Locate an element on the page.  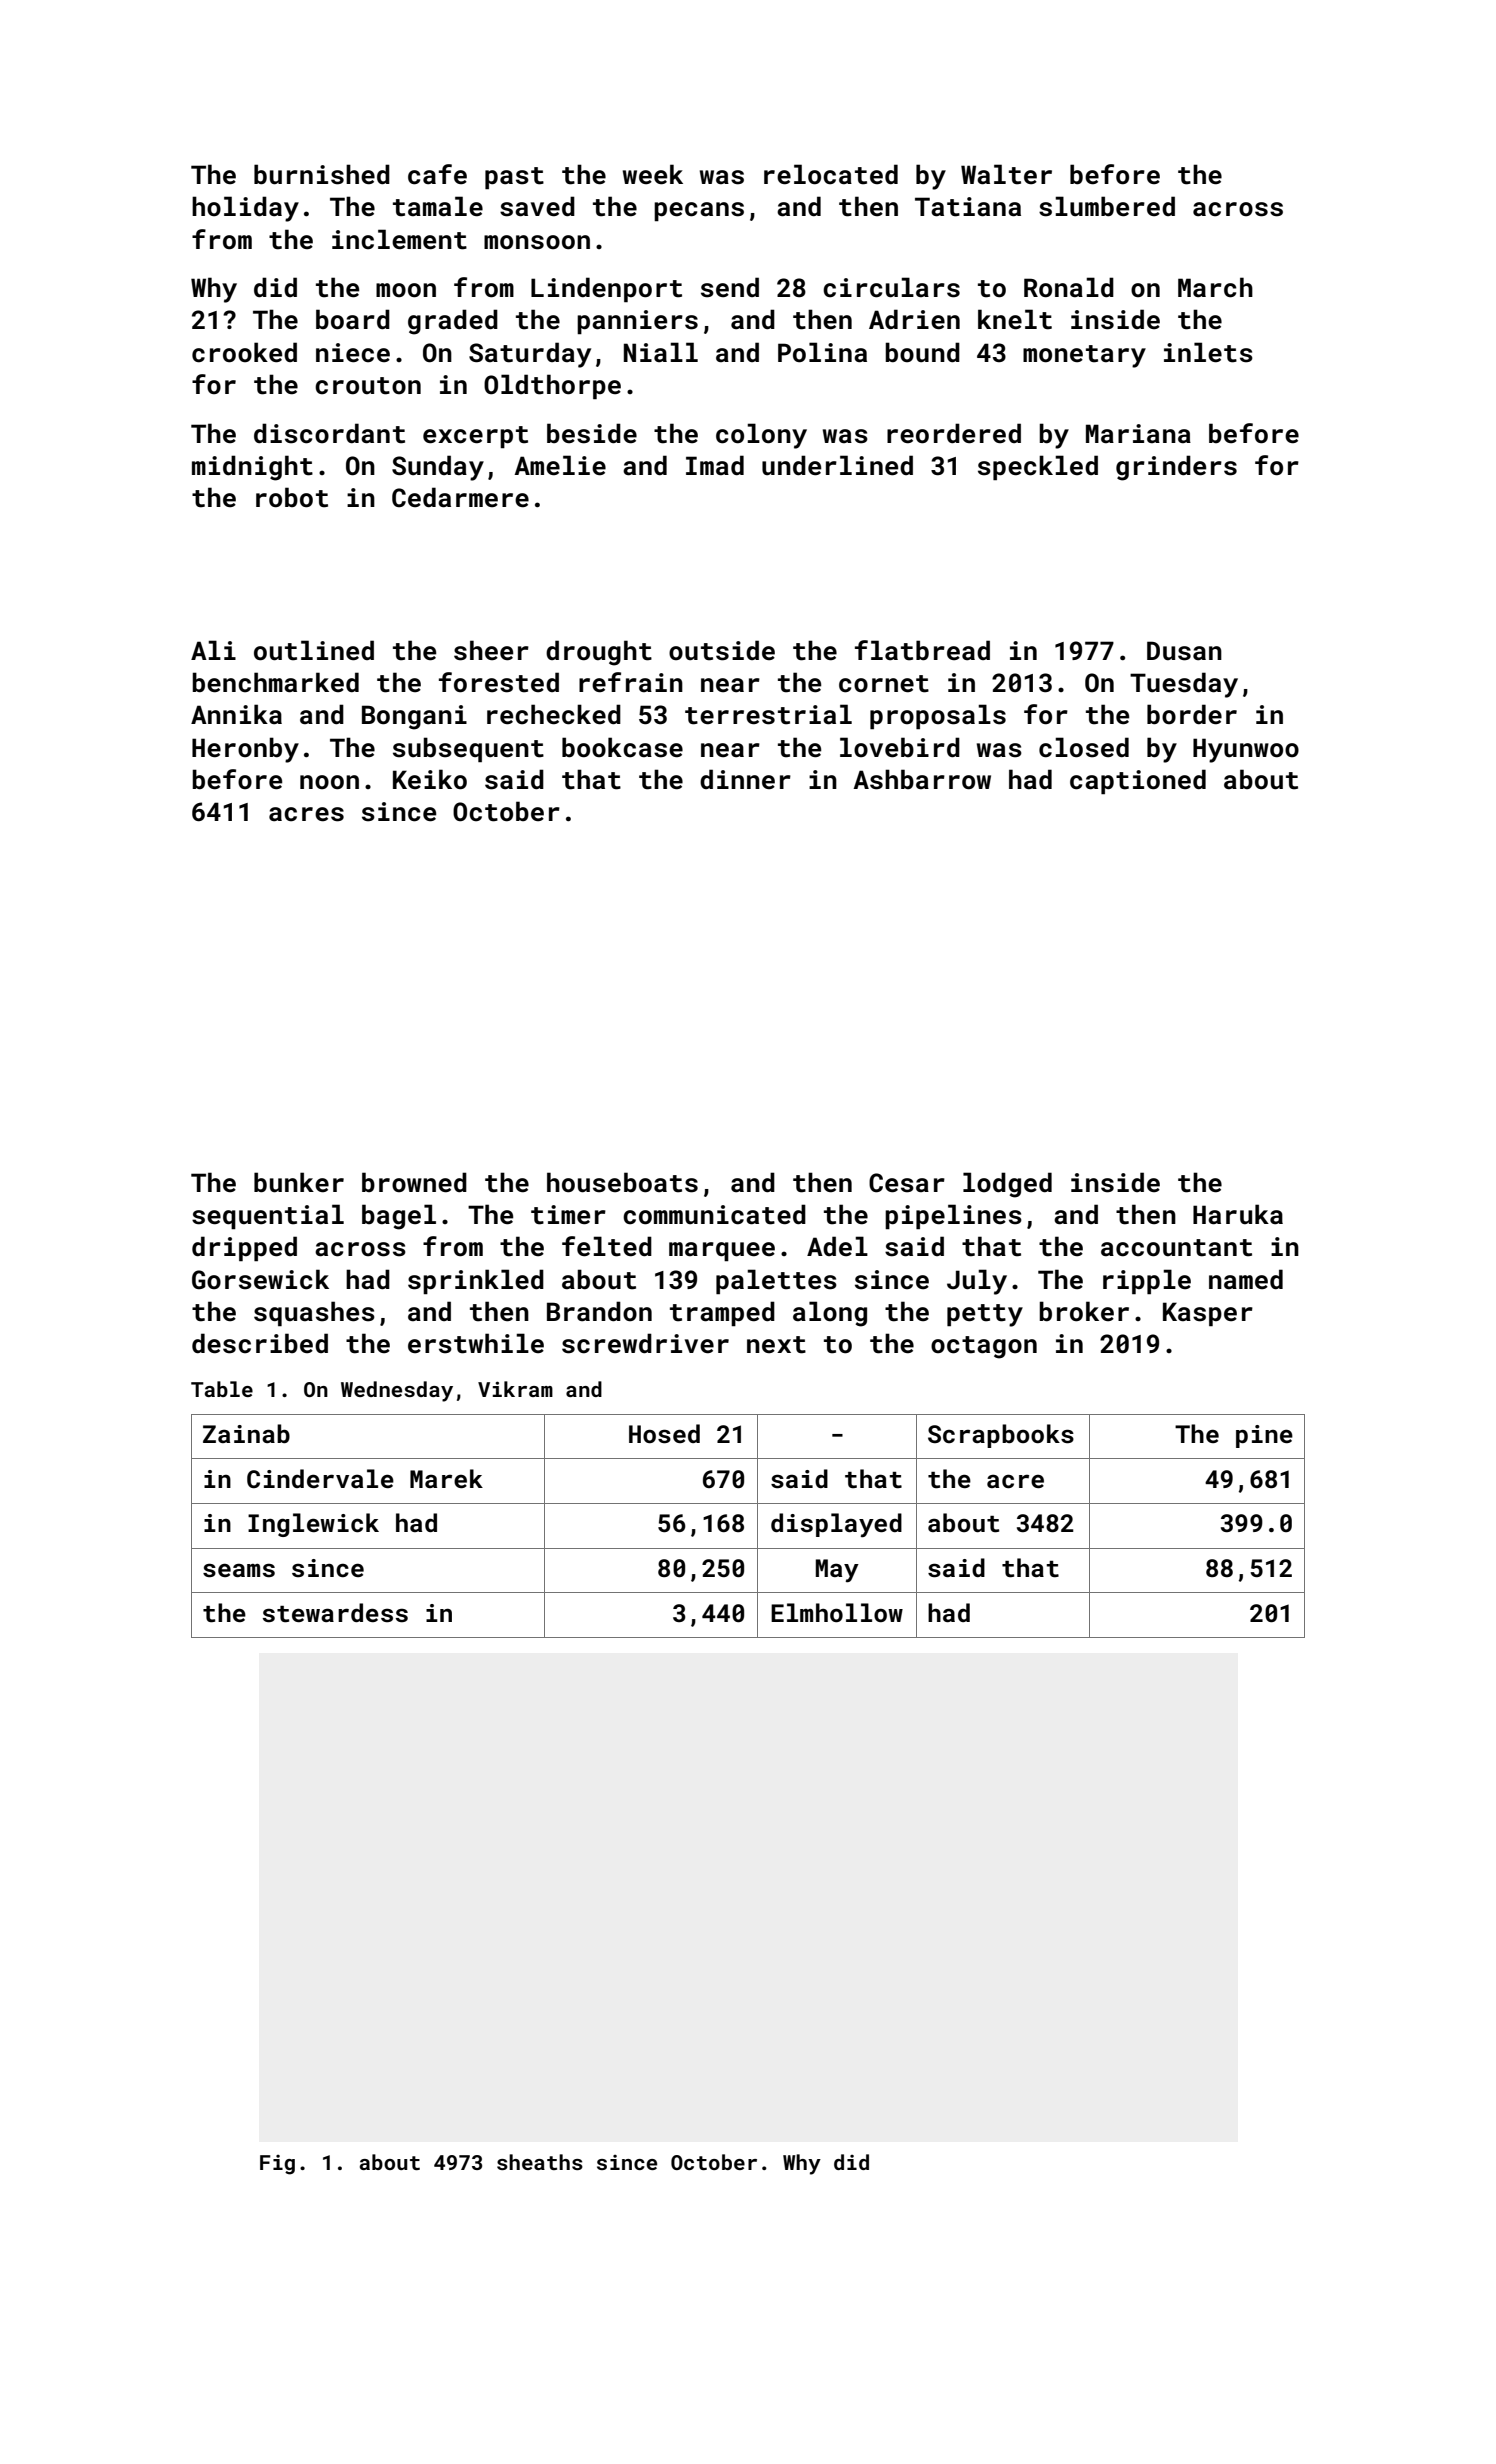
Dusan is located at coordinates (1184, 651).
